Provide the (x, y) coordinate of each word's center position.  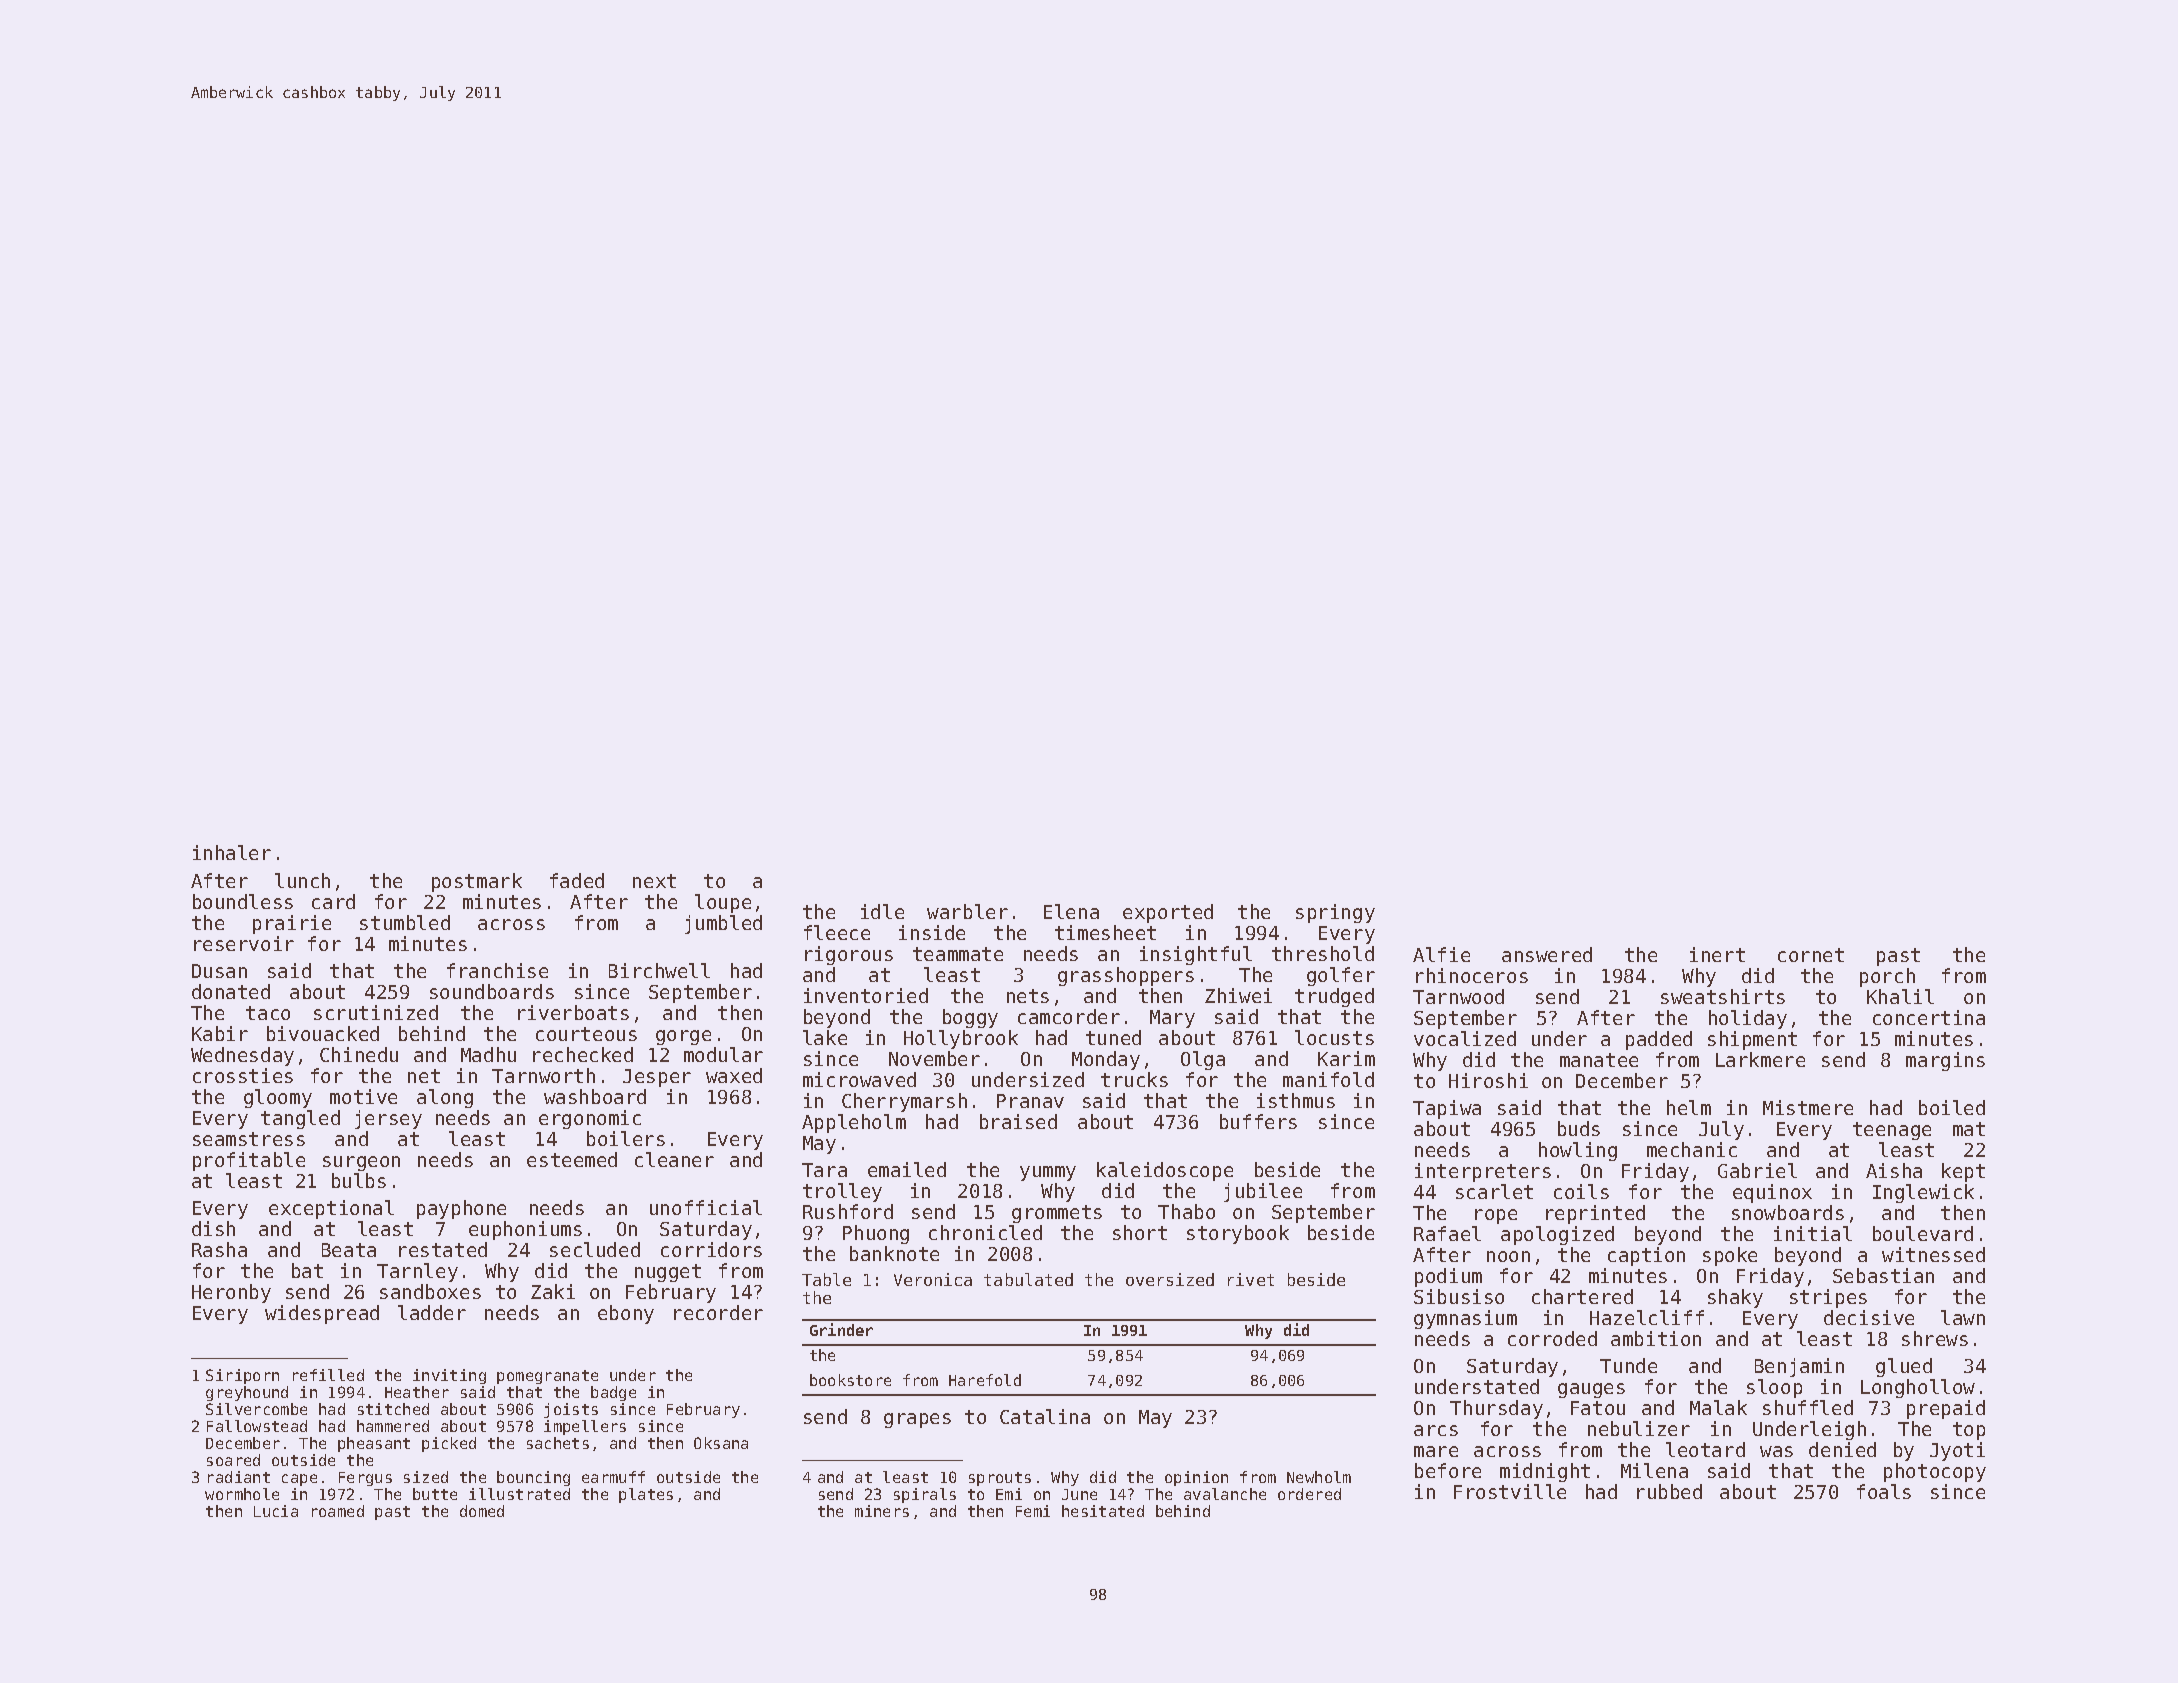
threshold (1323, 953)
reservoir (244, 943)
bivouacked (323, 1033)
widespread (322, 1314)
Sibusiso (1459, 1296)
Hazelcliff (1647, 1317)
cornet (1811, 955)
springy (1335, 913)
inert (1717, 954)
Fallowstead (257, 1426)
